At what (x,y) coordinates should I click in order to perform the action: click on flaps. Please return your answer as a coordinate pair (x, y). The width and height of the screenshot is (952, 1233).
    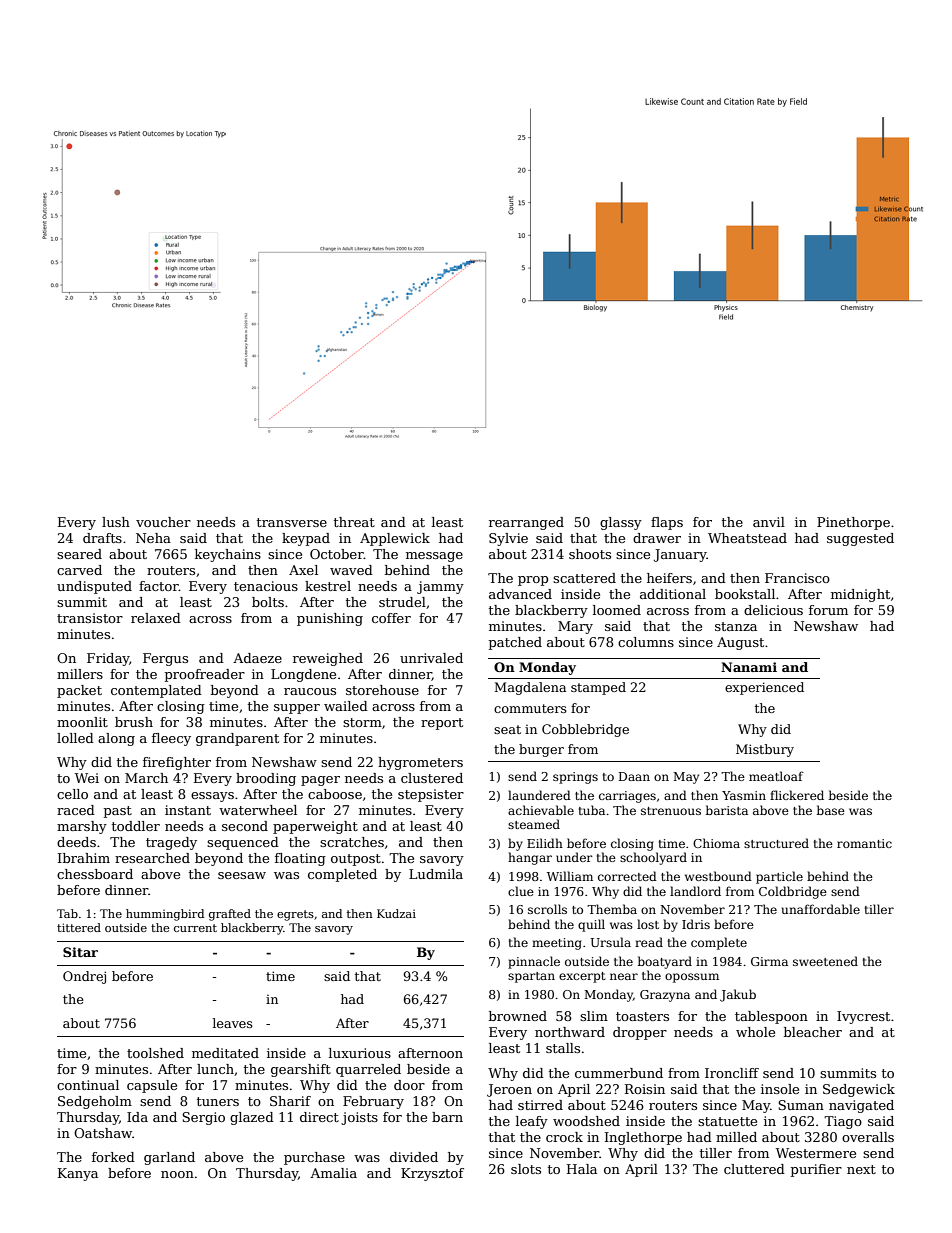
    Looking at the image, I should click on (667, 523).
